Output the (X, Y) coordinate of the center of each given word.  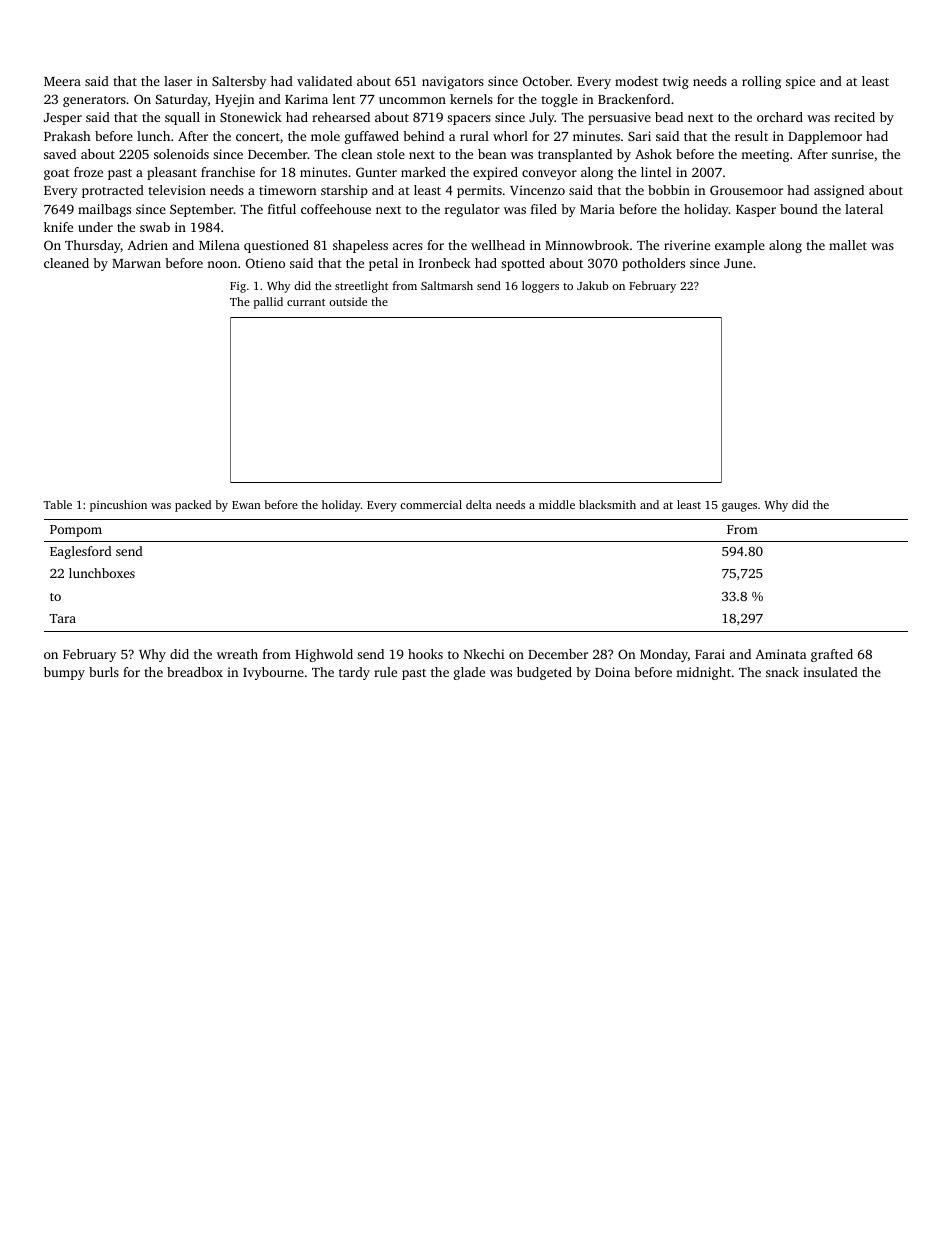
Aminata (780, 654)
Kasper (756, 211)
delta (479, 504)
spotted (523, 264)
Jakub (592, 285)
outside (348, 301)
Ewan (246, 505)
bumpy (64, 673)
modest (636, 81)
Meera (62, 81)
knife (58, 227)
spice (800, 82)
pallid (268, 303)
